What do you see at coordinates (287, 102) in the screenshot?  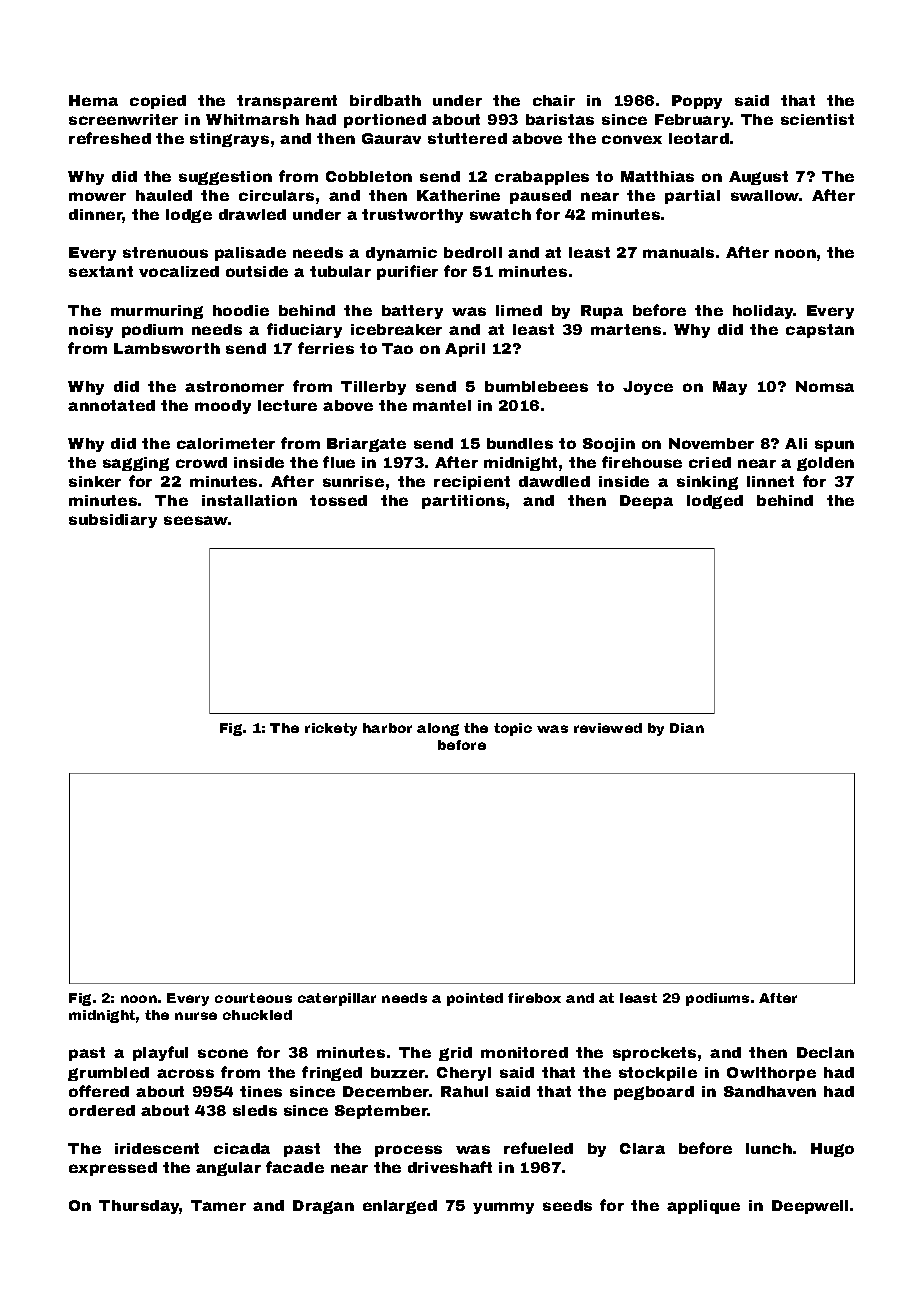 I see `transparent` at bounding box center [287, 102].
